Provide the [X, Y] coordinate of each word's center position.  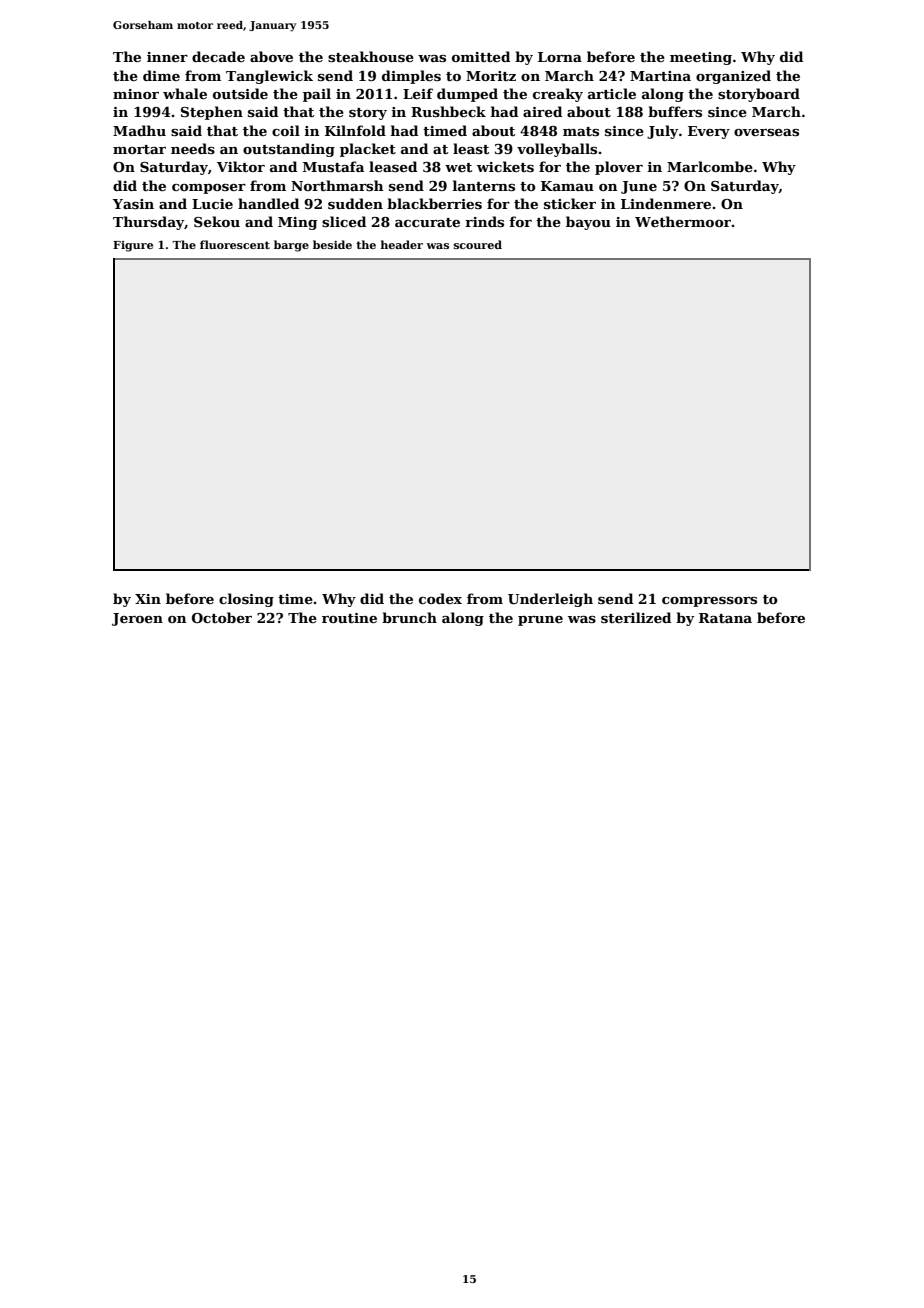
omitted [481, 56]
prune [540, 621]
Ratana [725, 618]
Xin [148, 599]
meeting [701, 58]
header [402, 244]
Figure [133, 246]
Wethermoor [683, 221]
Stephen [212, 113]
